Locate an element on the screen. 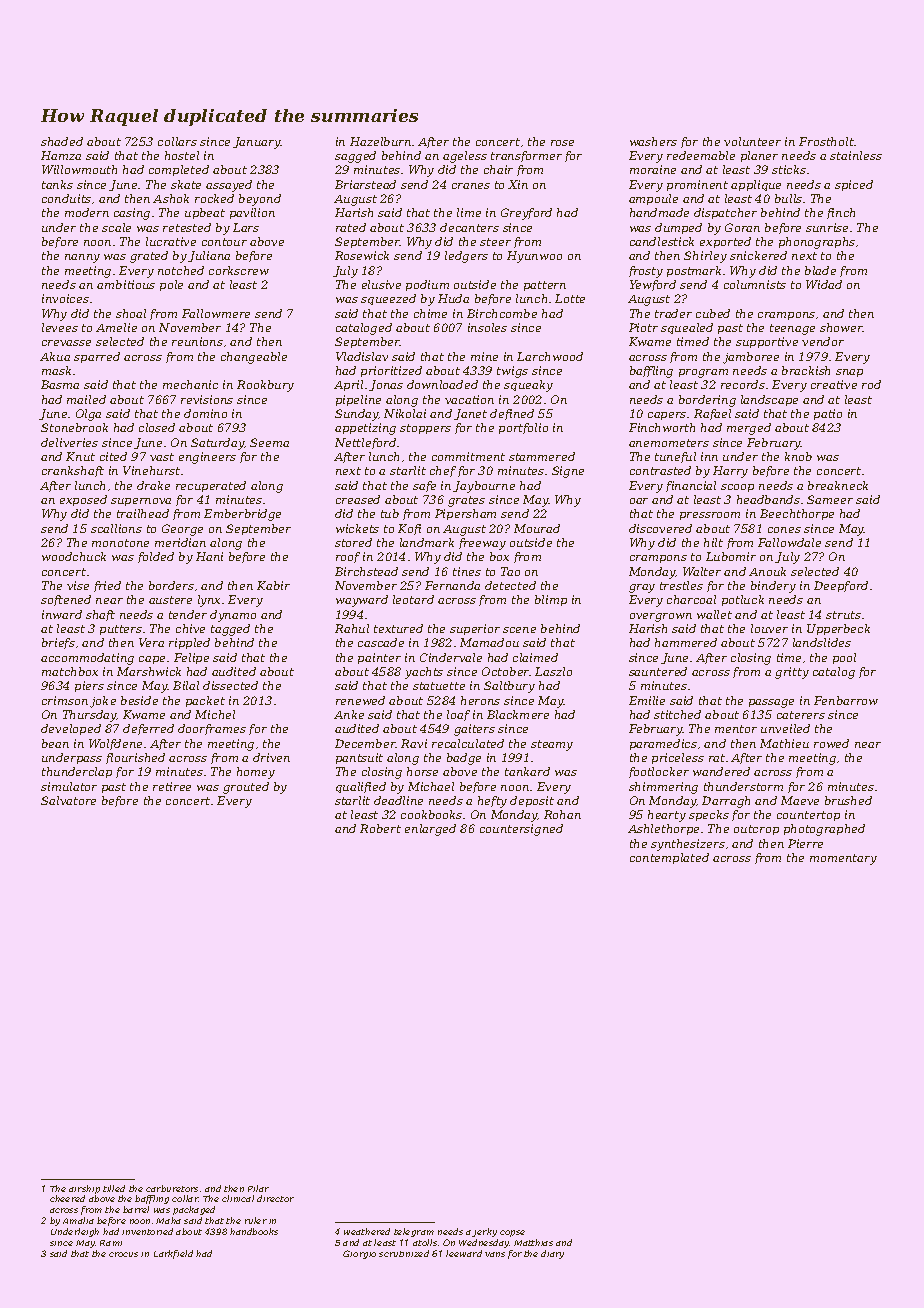 This screenshot has width=924, height=1308. Pierre is located at coordinates (805, 843).
